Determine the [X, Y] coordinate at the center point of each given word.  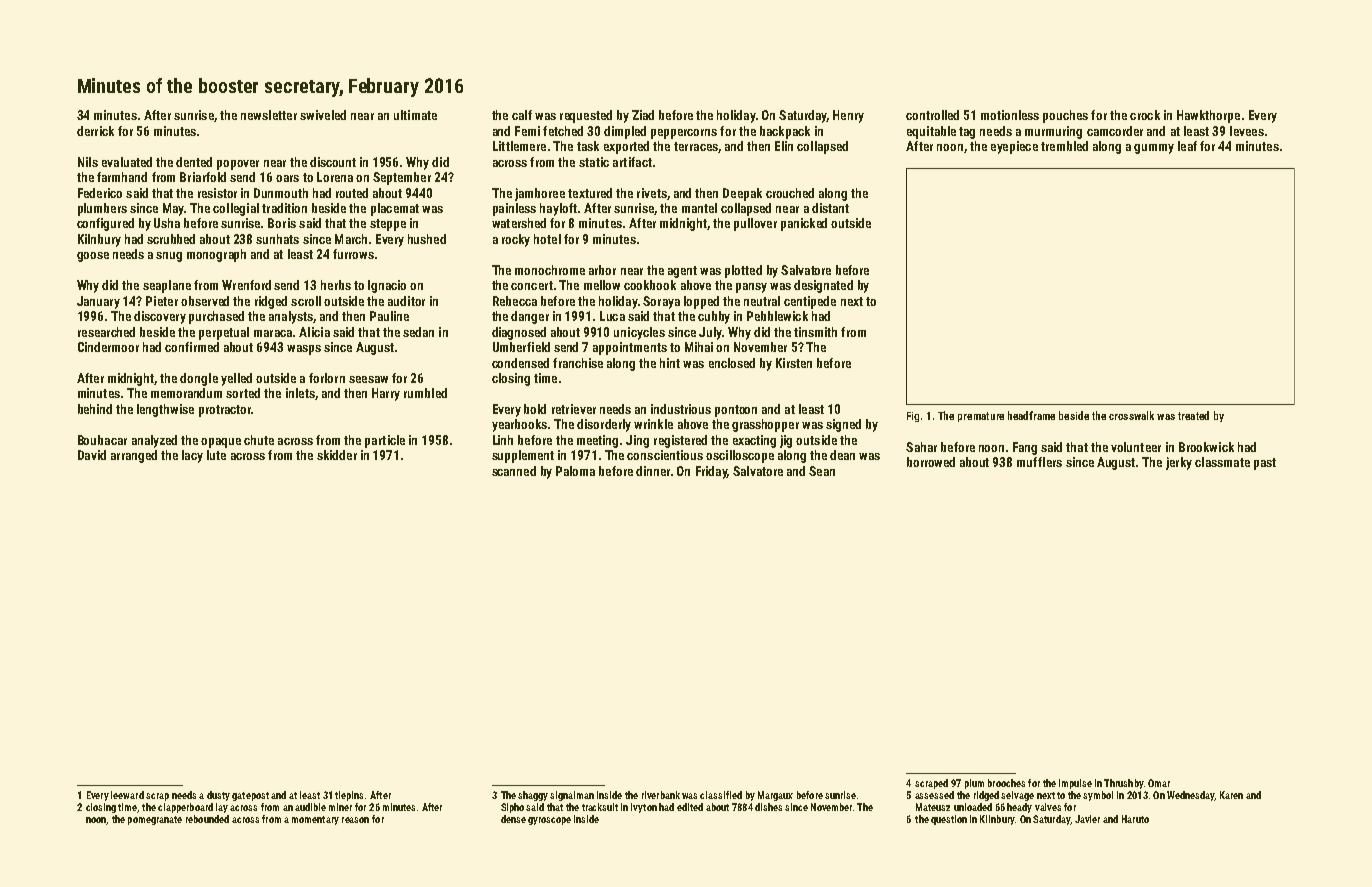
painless [514, 209]
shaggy [533, 796]
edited [690, 807]
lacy [192, 456]
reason [355, 820]
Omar [1159, 783]
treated [1193, 415]
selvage [1017, 796]
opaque [221, 443]
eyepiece [1014, 147]
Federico [100, 193]
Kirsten [794, 363]
